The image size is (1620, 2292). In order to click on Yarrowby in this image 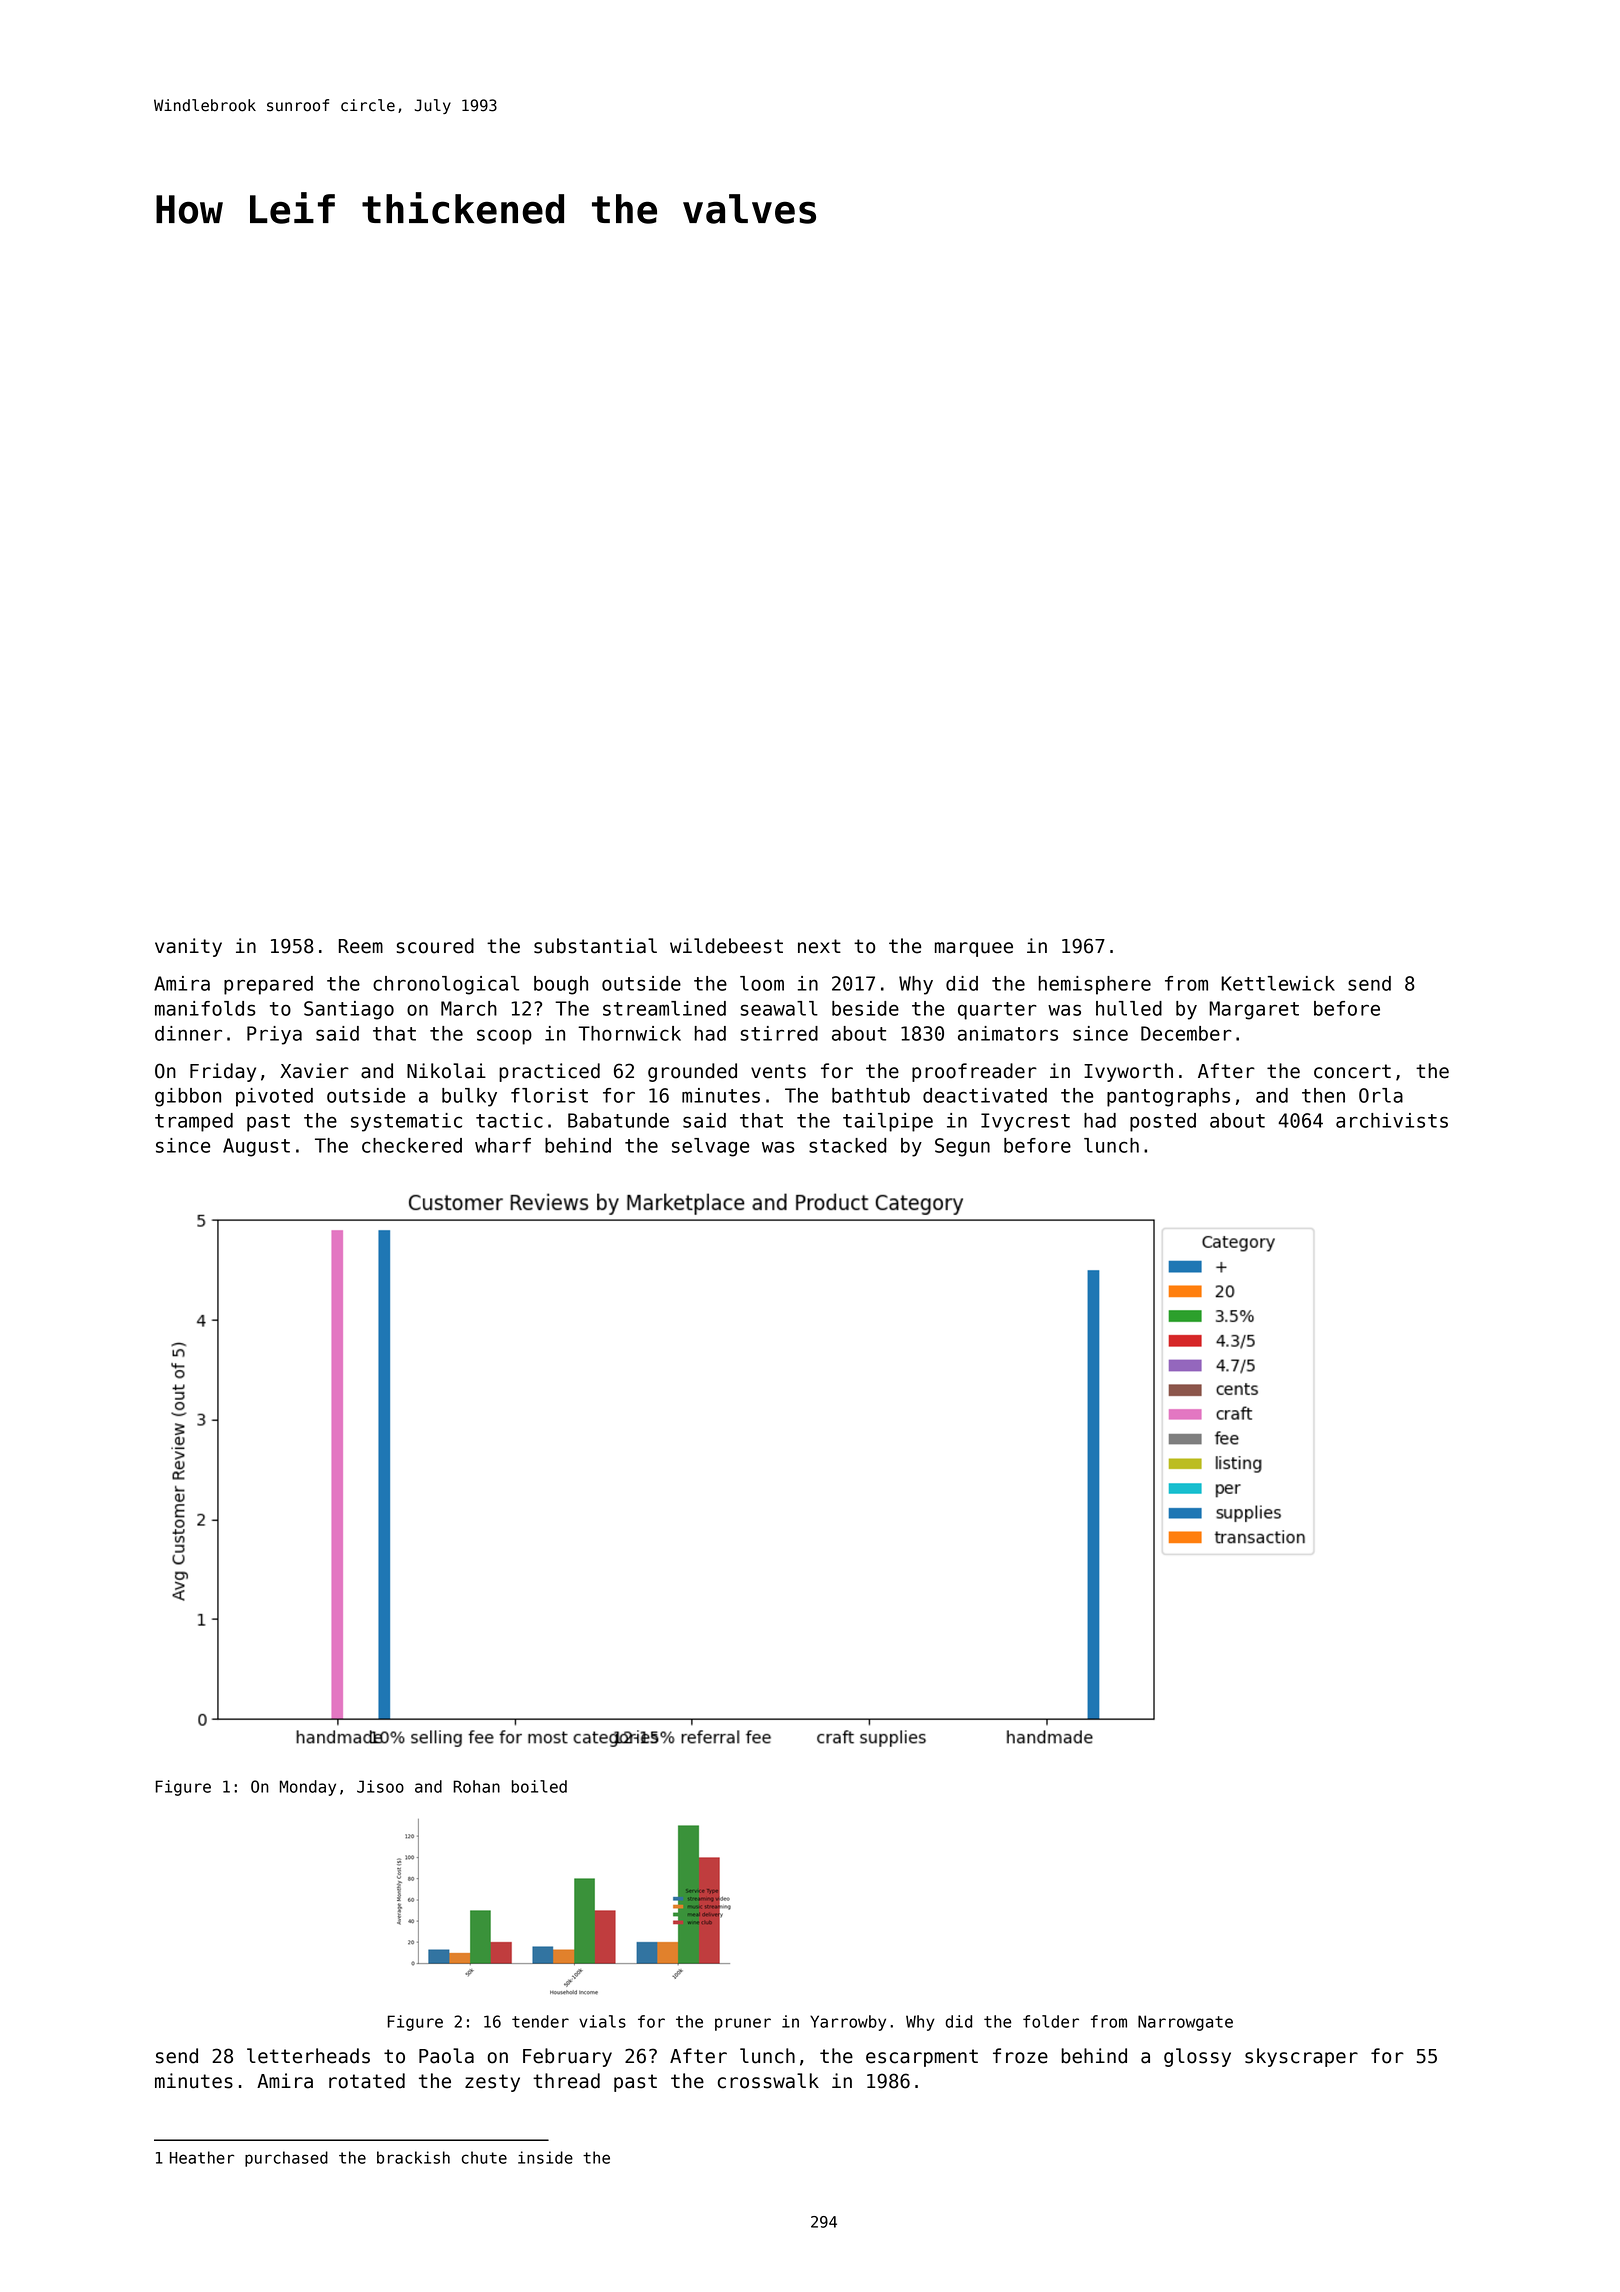, I will do `click(848, 2023)`.
